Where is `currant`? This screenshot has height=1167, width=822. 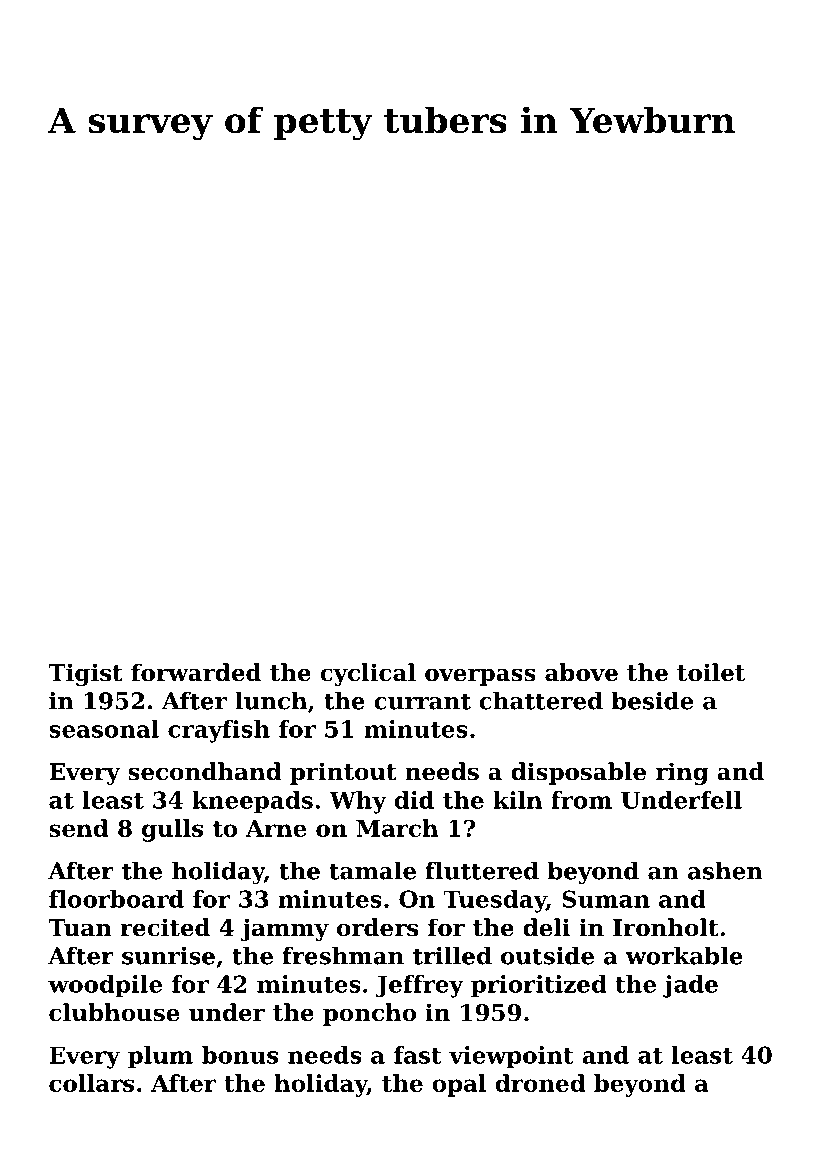 currant is located at coordinates (422, 701).
